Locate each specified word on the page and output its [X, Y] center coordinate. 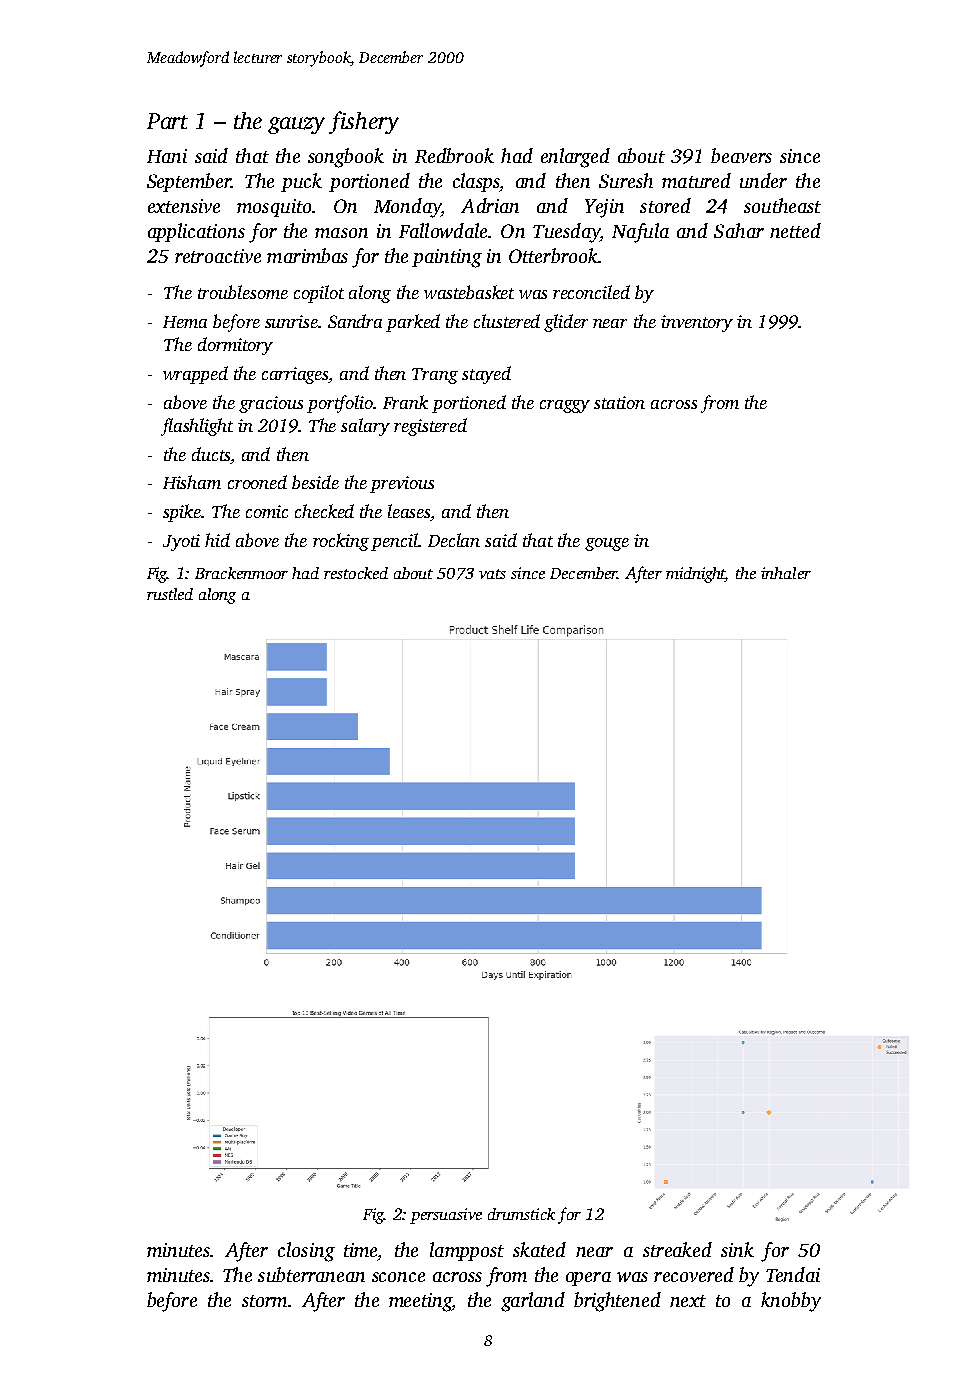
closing [306, 1252]
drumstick [521, 1214]
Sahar [739, 230]
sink [737, 1249]
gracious [271, 404]
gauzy [296, 125]
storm [264, 1301]
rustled [170, 594]
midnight [696, 575]
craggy [565, 406]
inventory [697, 323]
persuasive [446, 1216]
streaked [677, 1249]
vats [492, 574]
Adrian [490, 205]
